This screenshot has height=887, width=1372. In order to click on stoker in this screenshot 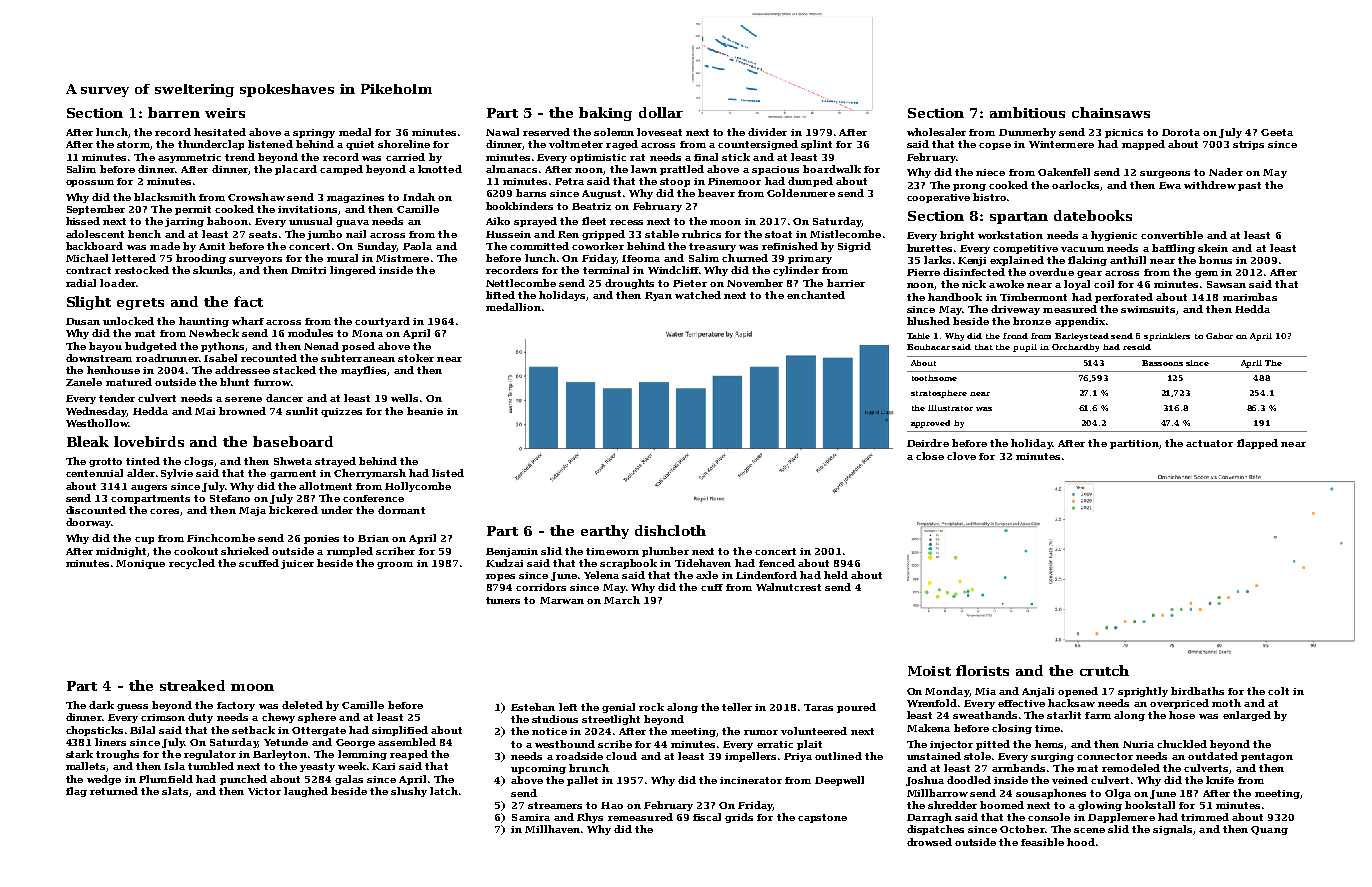, I will do `click(416, 358)`.
